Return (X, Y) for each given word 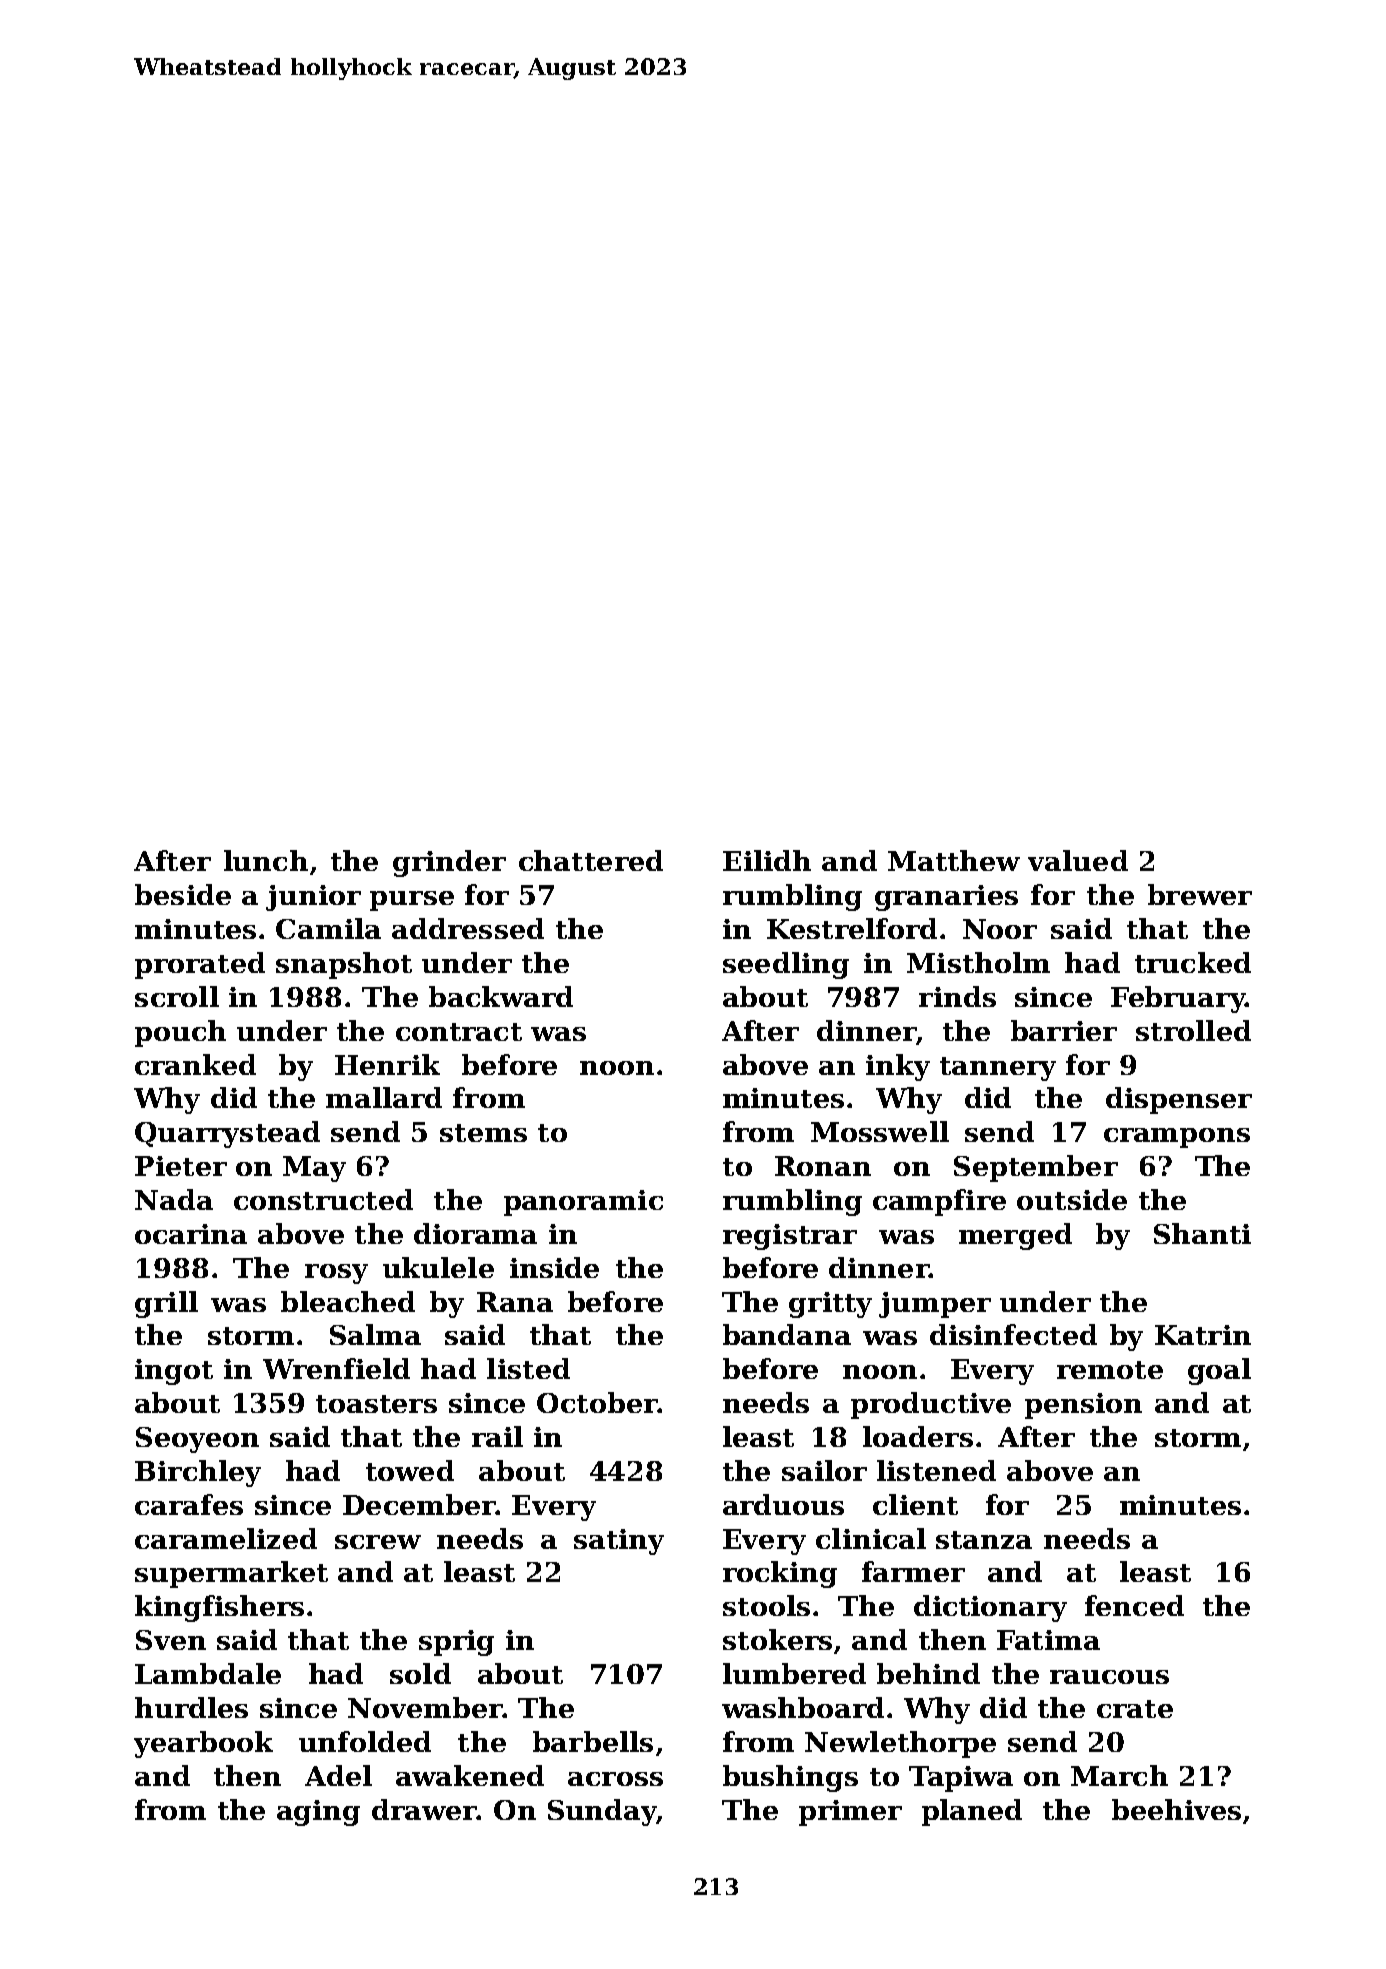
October (597, 1402)
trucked (1193, 962)
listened (936, 1470)
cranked (195, 1064)
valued (1078, 860)
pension (1083, 1406)
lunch (266, 860)
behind (928, 1673)
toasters (376, 1404)
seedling (786, 965)
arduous (783, 1504)
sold (420, 1673)
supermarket (231, 1574)
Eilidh (767, 860)
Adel (338, 1775)
